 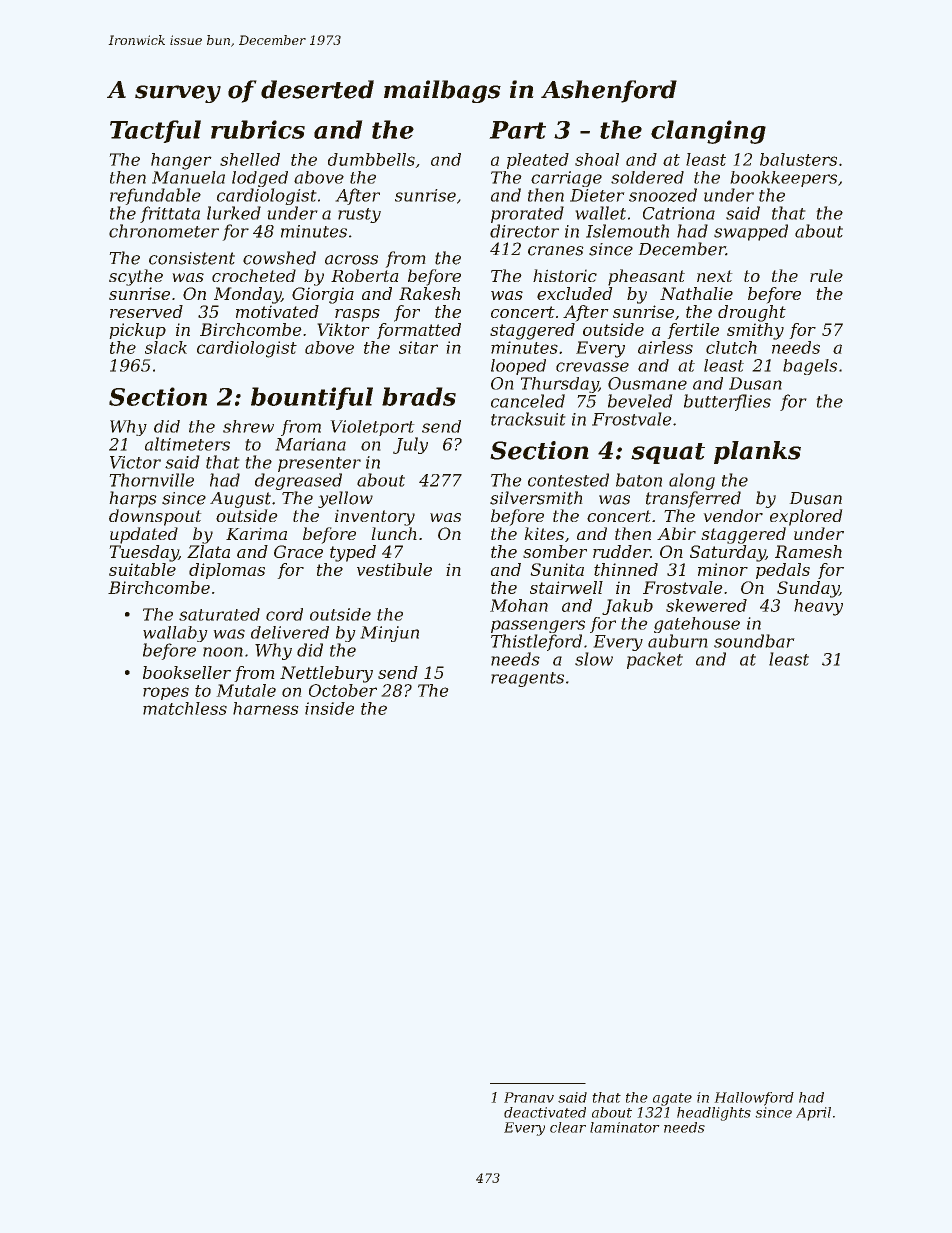 What do you see at coordinates (527, 679) in the image?
I see `reagents` at bounding box center [527, 679].
